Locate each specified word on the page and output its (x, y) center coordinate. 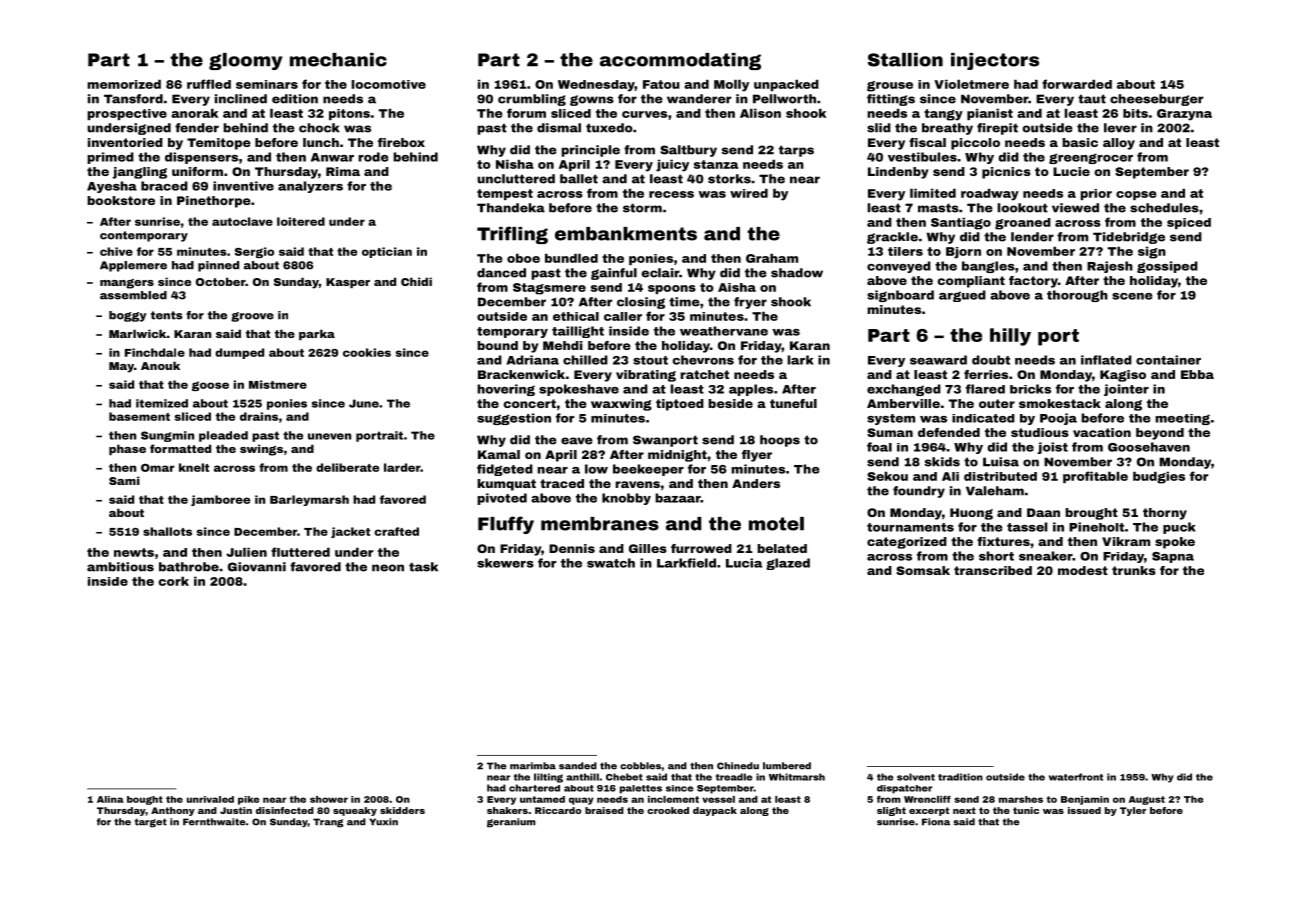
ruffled (209, 84)
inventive (243, 186)
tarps (796, 151)
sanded (578, 766)
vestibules (922, 157)
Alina (110, 799)
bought (145, 800)
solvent (916, 777)
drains (259, 416)
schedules (1164, 208)
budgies (1159, 477)
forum (526, 113)
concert (530, 403)
